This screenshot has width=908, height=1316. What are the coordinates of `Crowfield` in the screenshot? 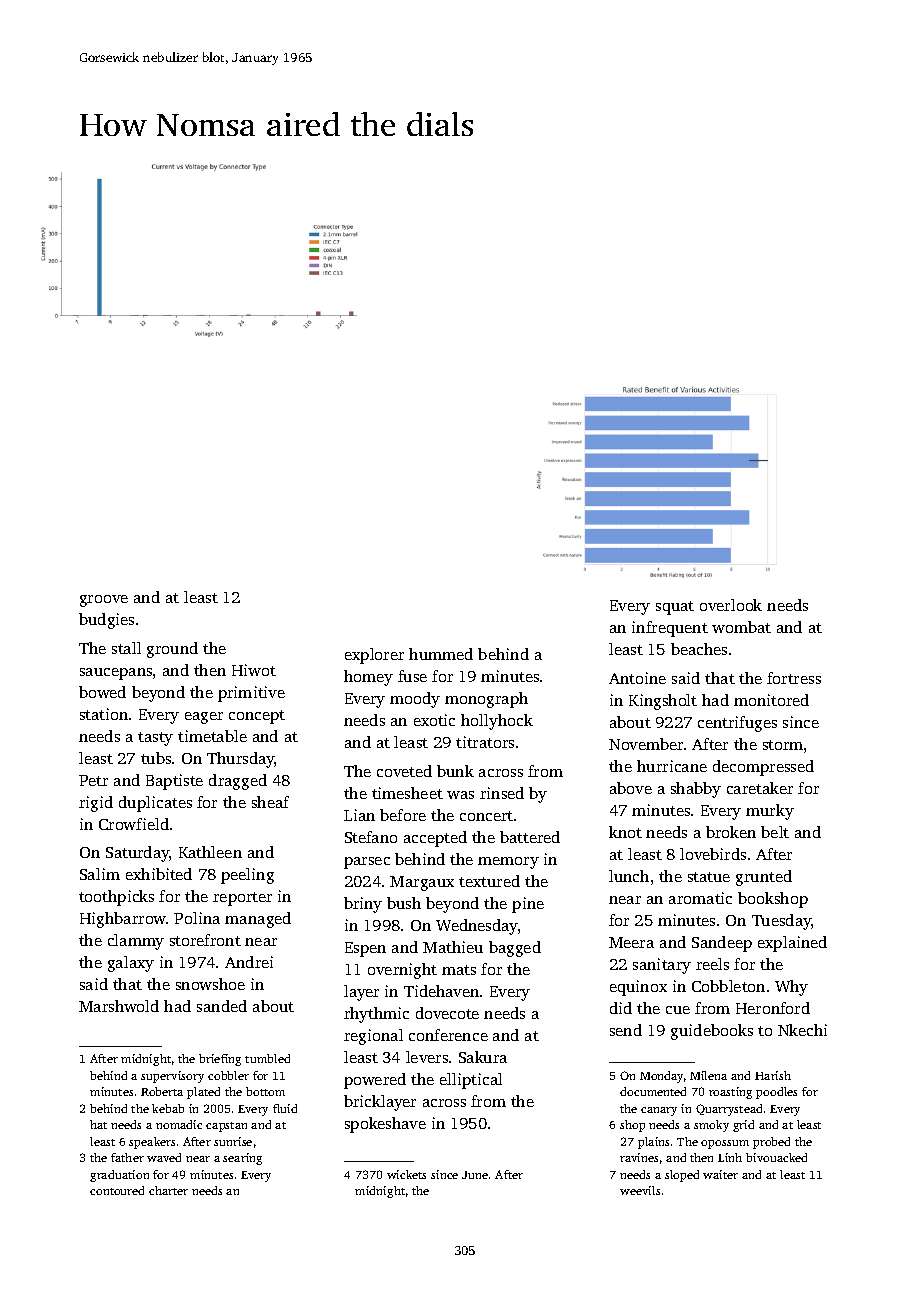 It's located at (134, 824).
